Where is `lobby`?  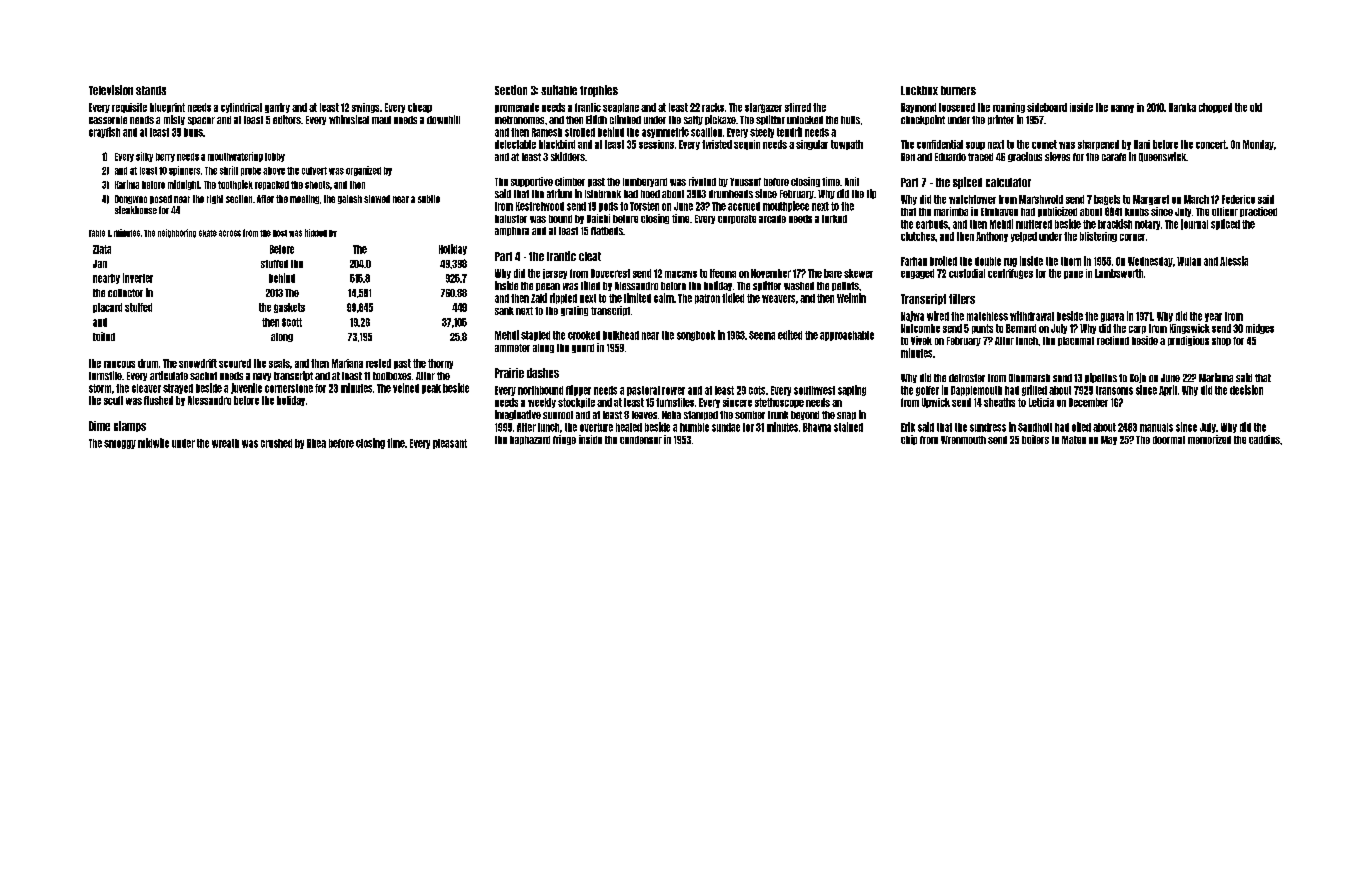
lobby is located at coordinates (275, 157).
